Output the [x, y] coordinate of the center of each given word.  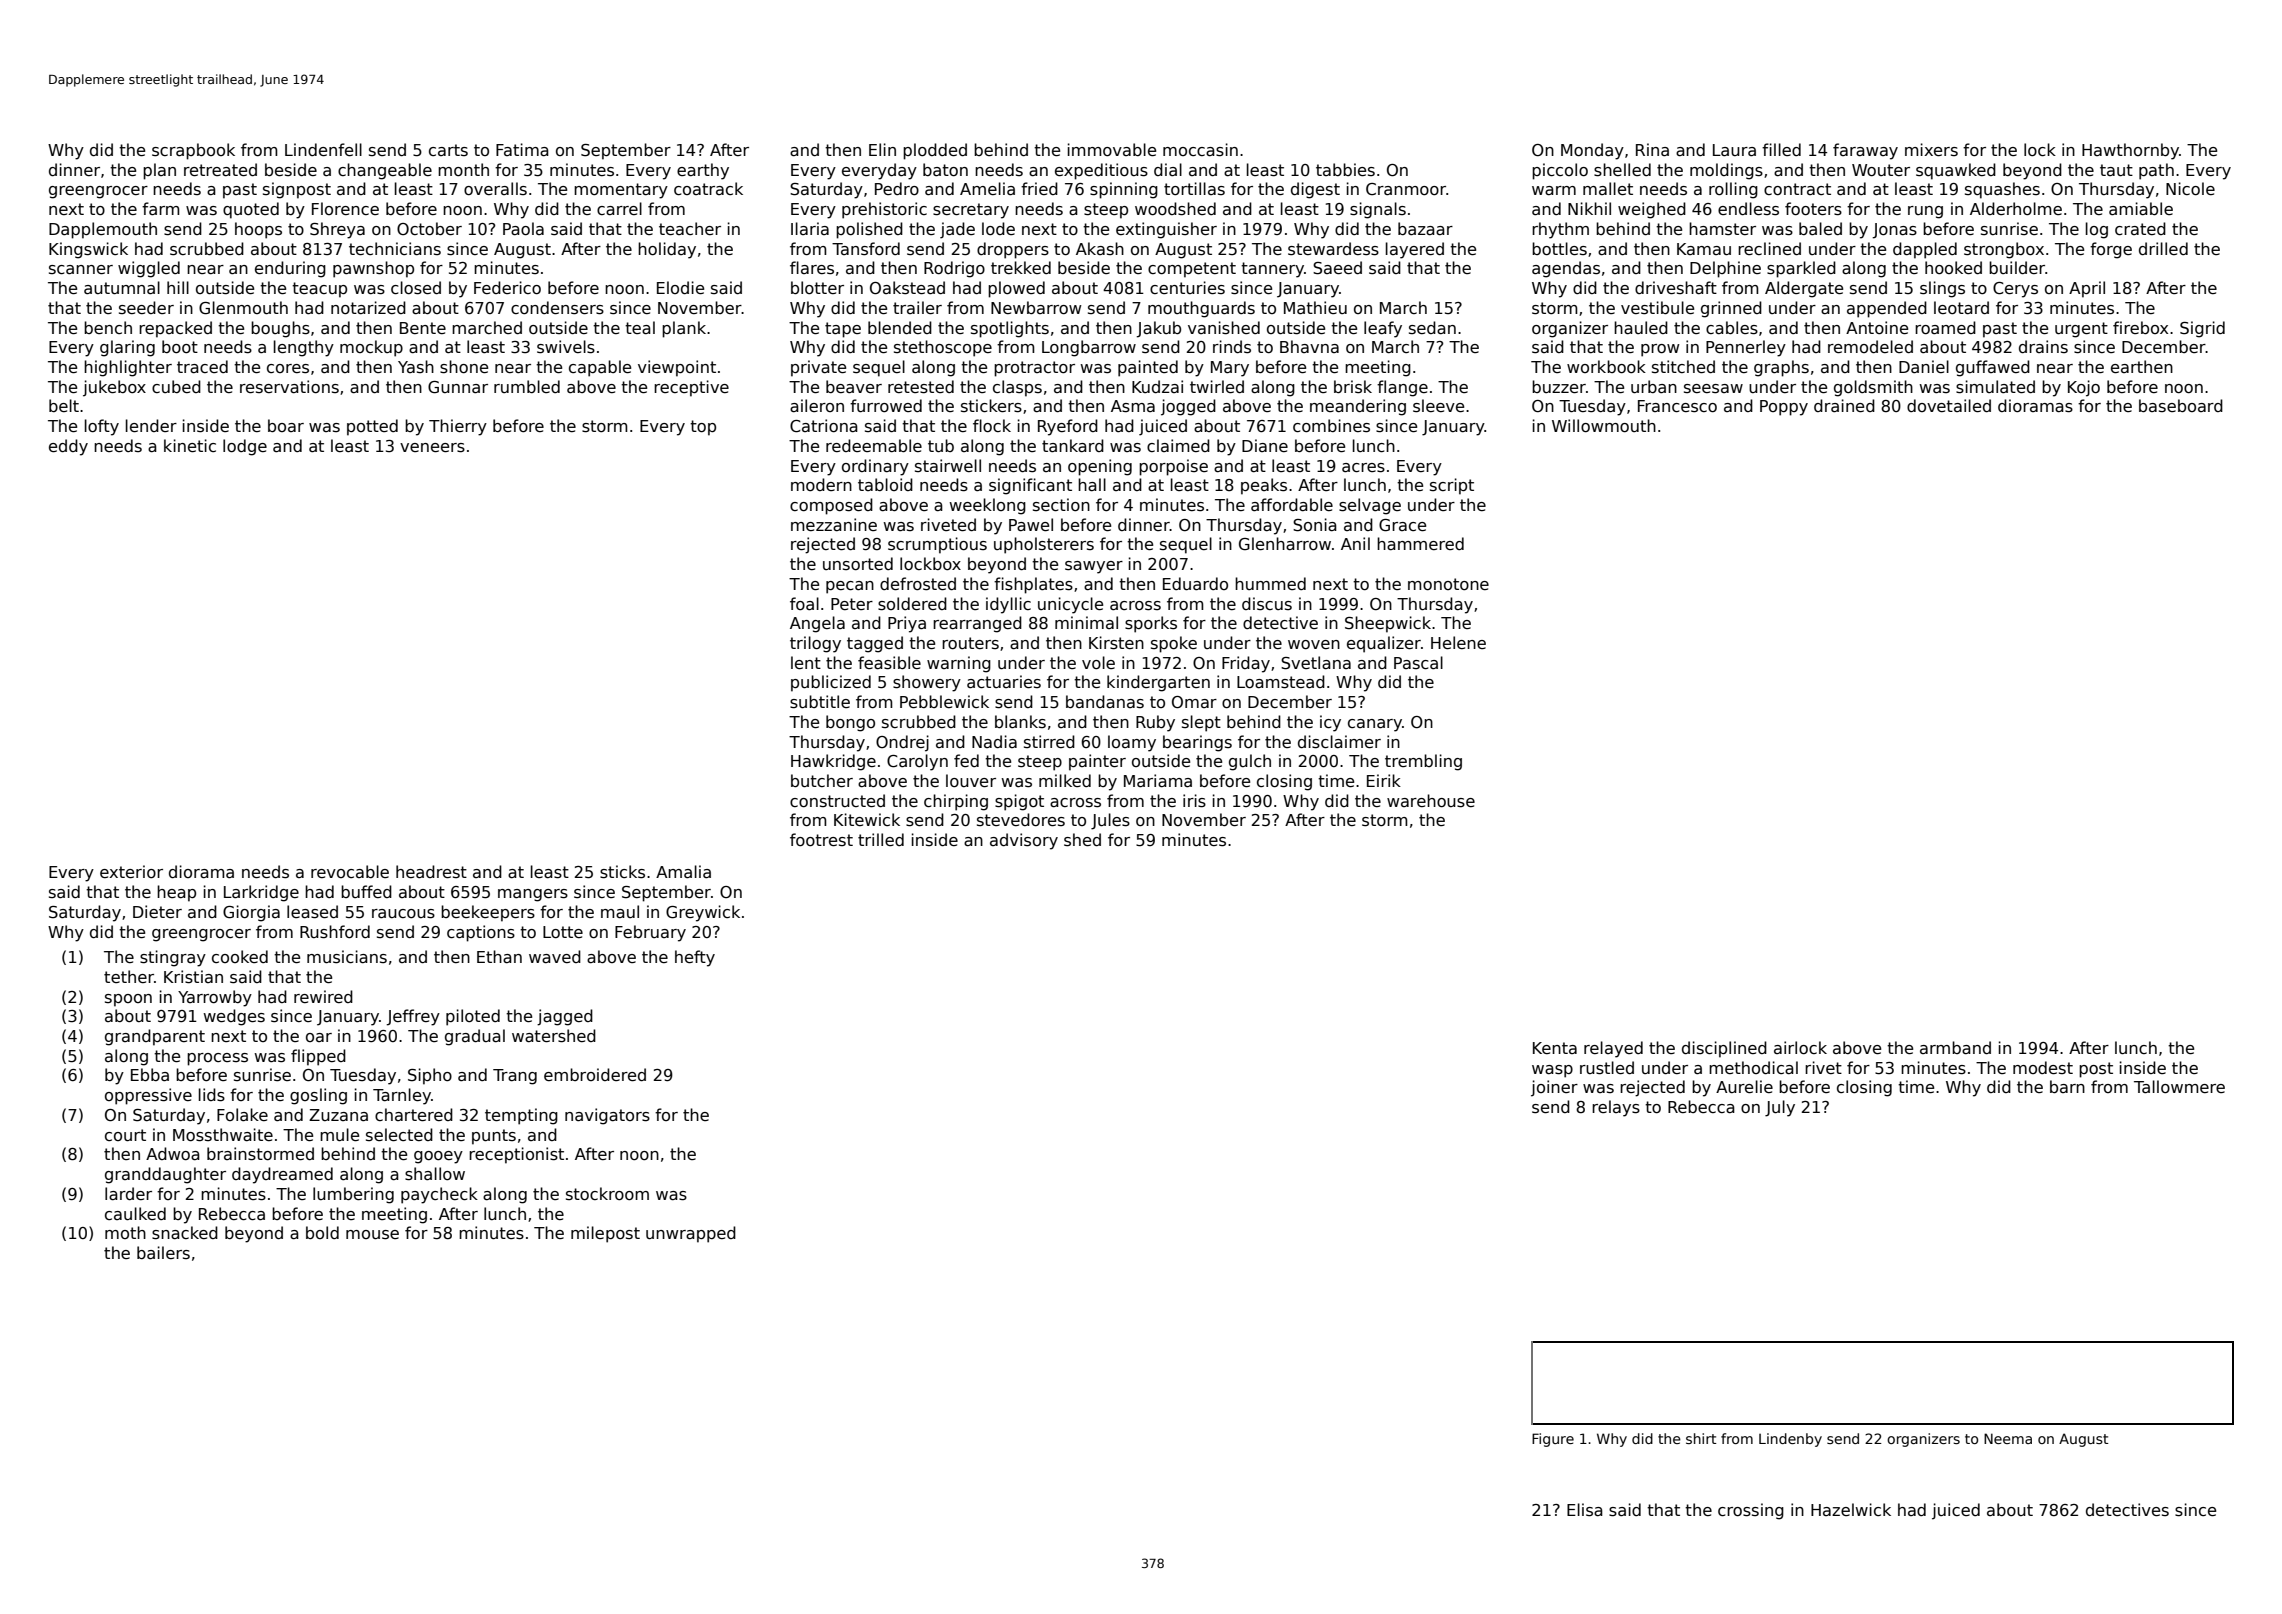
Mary [1230, 369]
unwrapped [691, 1234]
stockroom [607, 1193]
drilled [2163, 248]
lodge [245, 447]
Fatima [522, 149]
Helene [1458, 642]
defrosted [918, 584]
